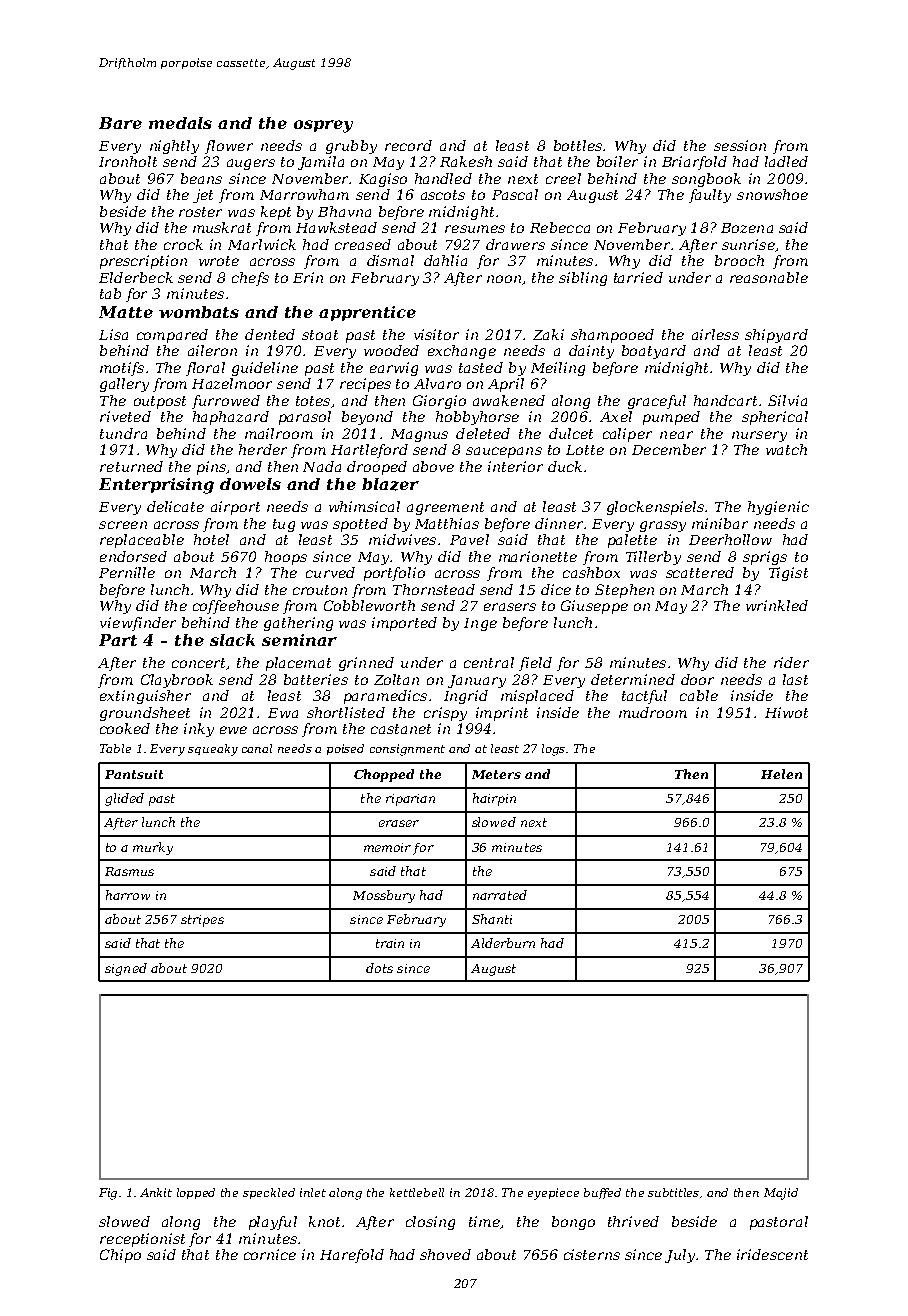  What do you see at coordinates (128, 161) in the screenshot?
I see `Ironholt` at bounding box center [128, 161].
